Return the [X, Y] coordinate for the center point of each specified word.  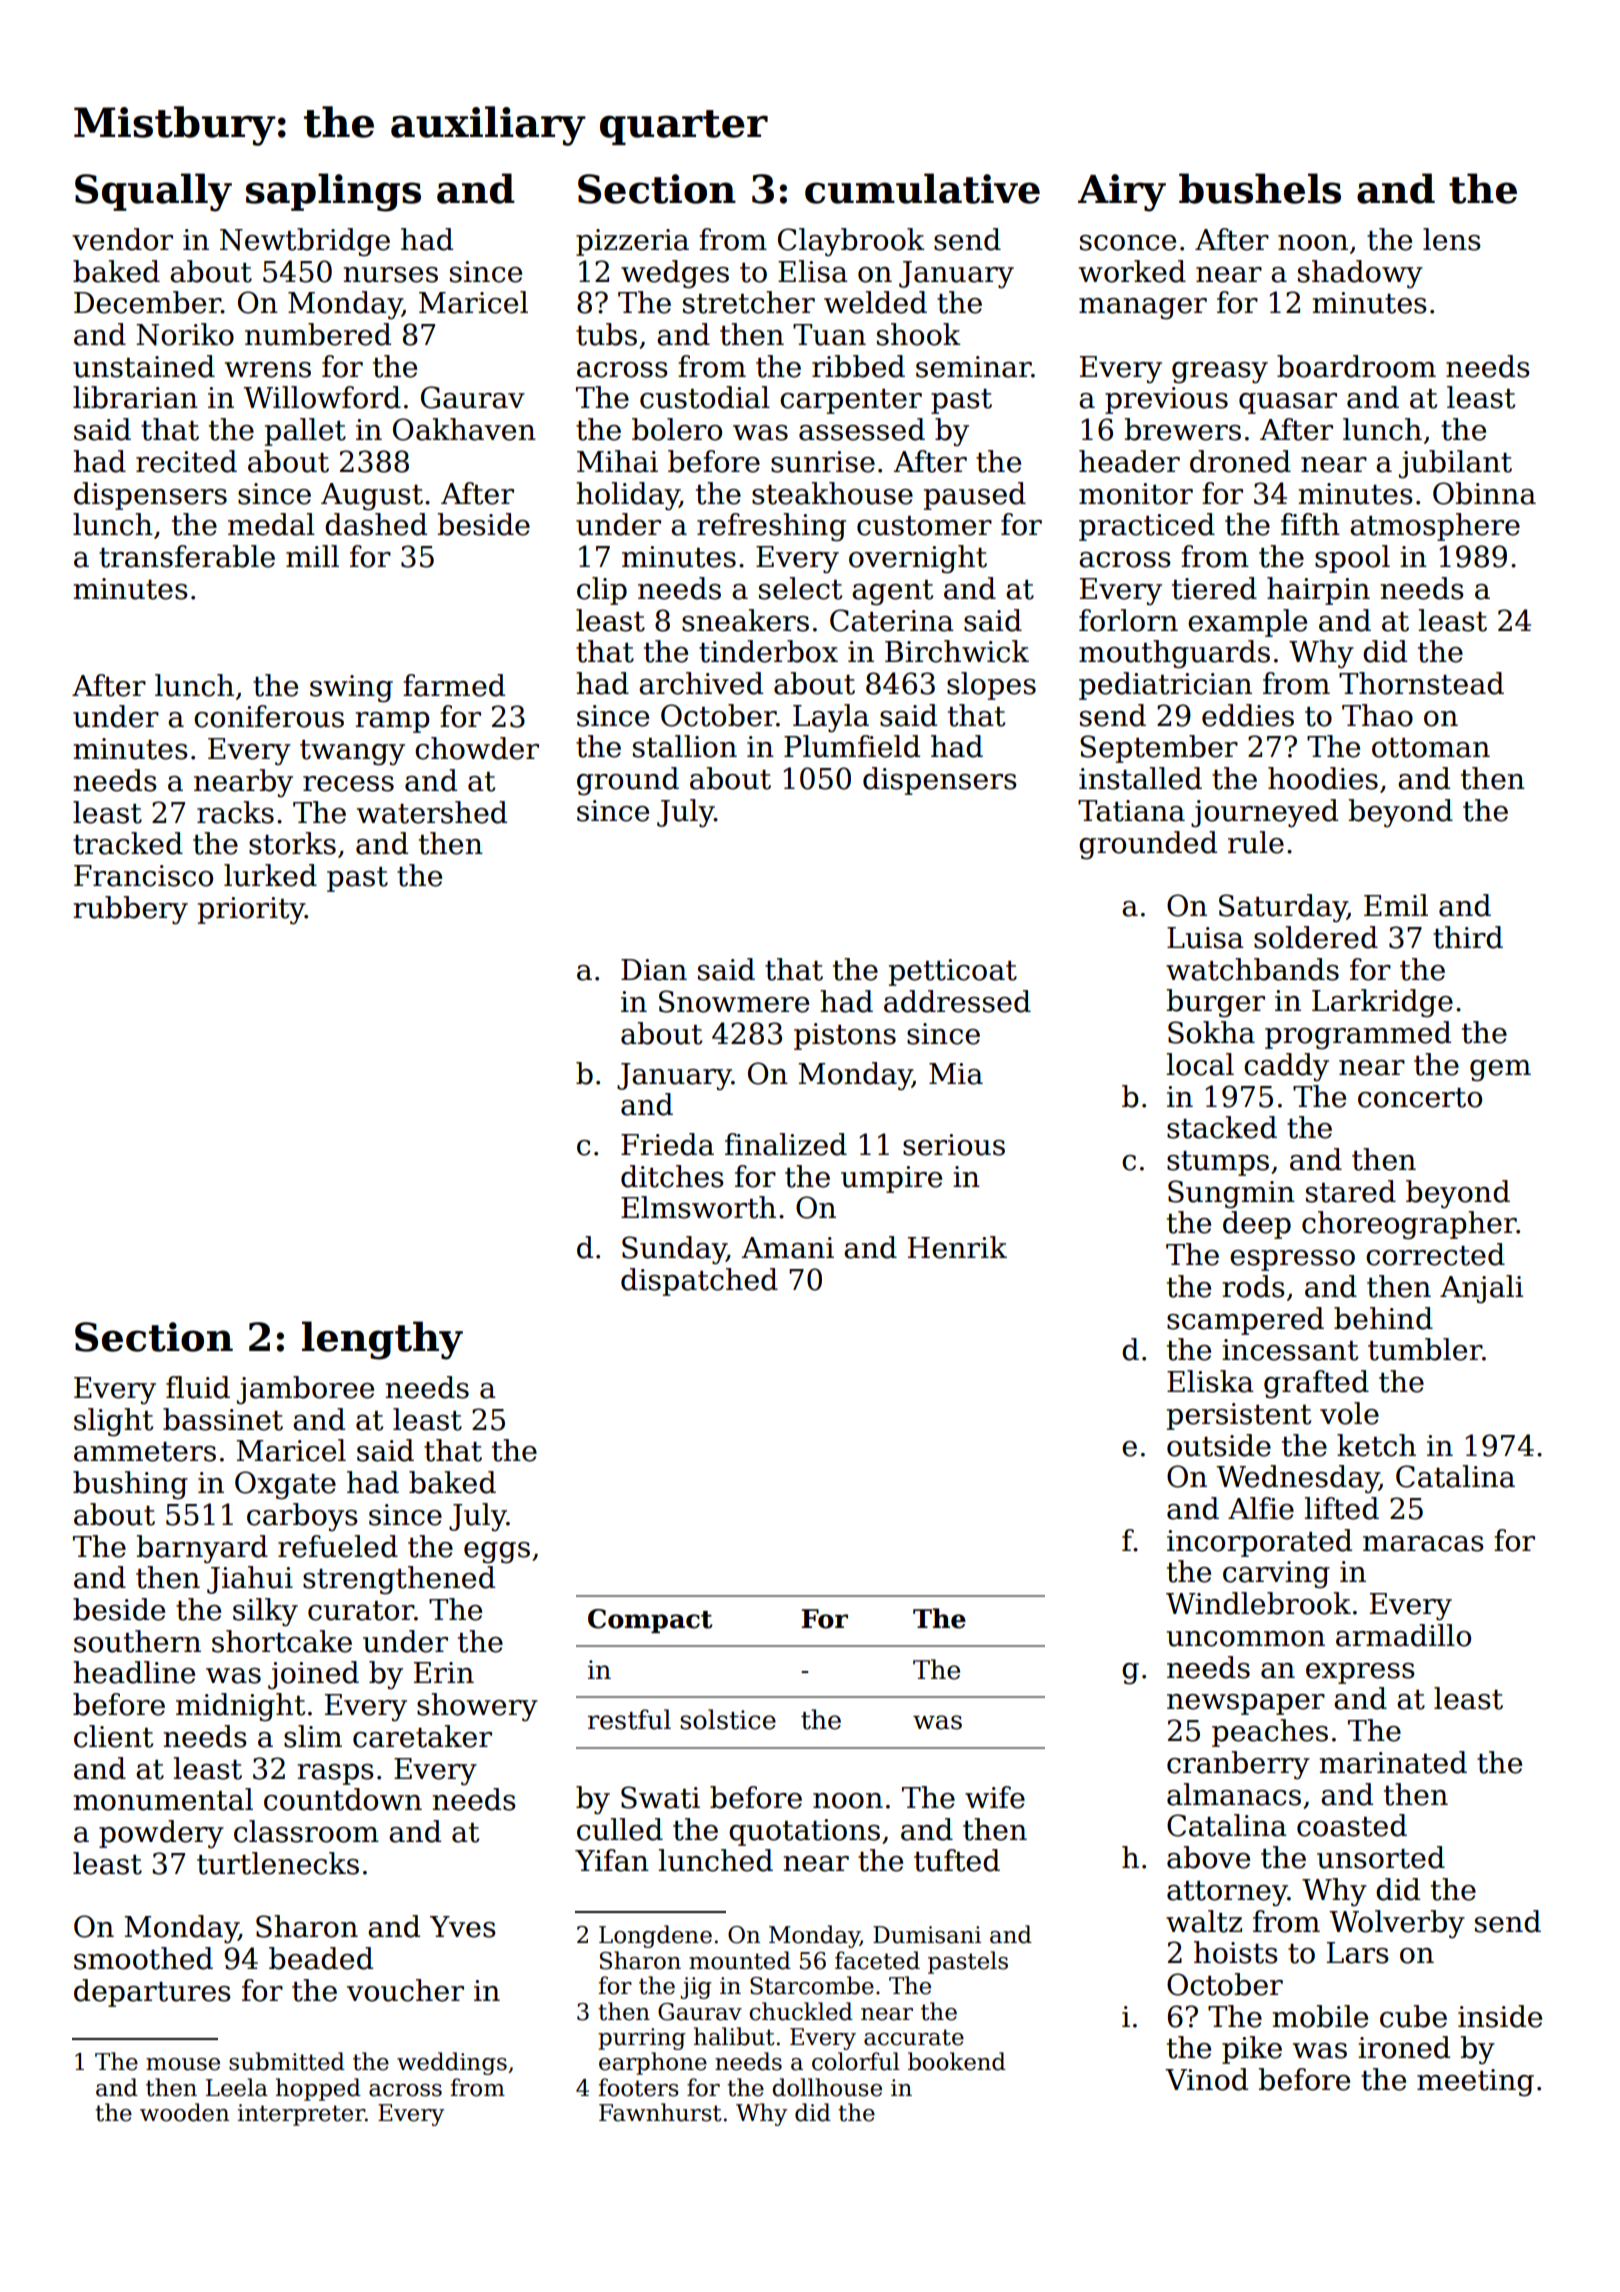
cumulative [922, 188]
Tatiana [1131, 811]
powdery [161, 1834]
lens [1452, 239]
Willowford [322, 397]
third [1468, 937]
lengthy [382, 1340]
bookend [957, 2061]
